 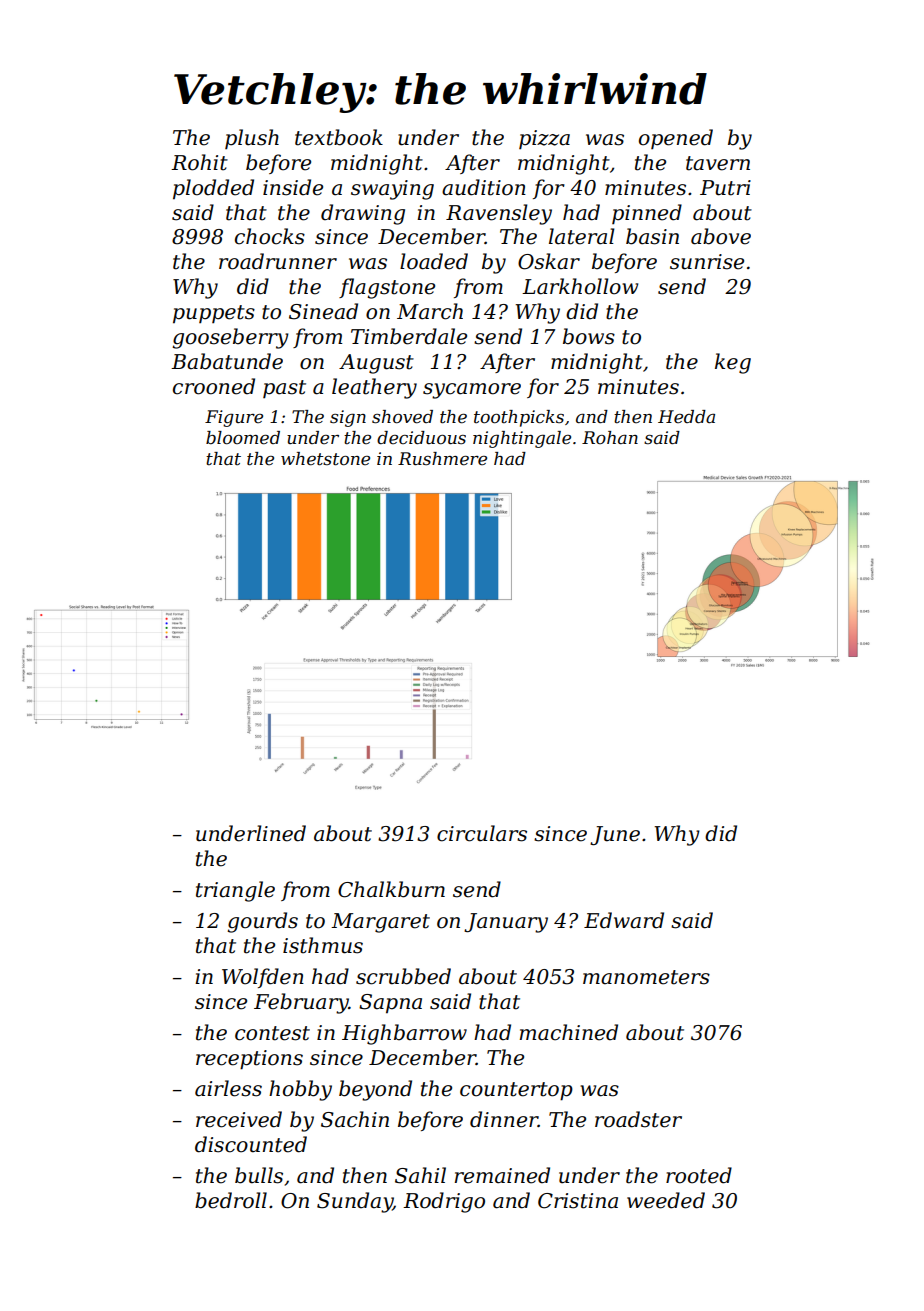 What do you see at coordinates (300, 1090) in the page?
I see `hobby` at bounding box center [300, 1090].
